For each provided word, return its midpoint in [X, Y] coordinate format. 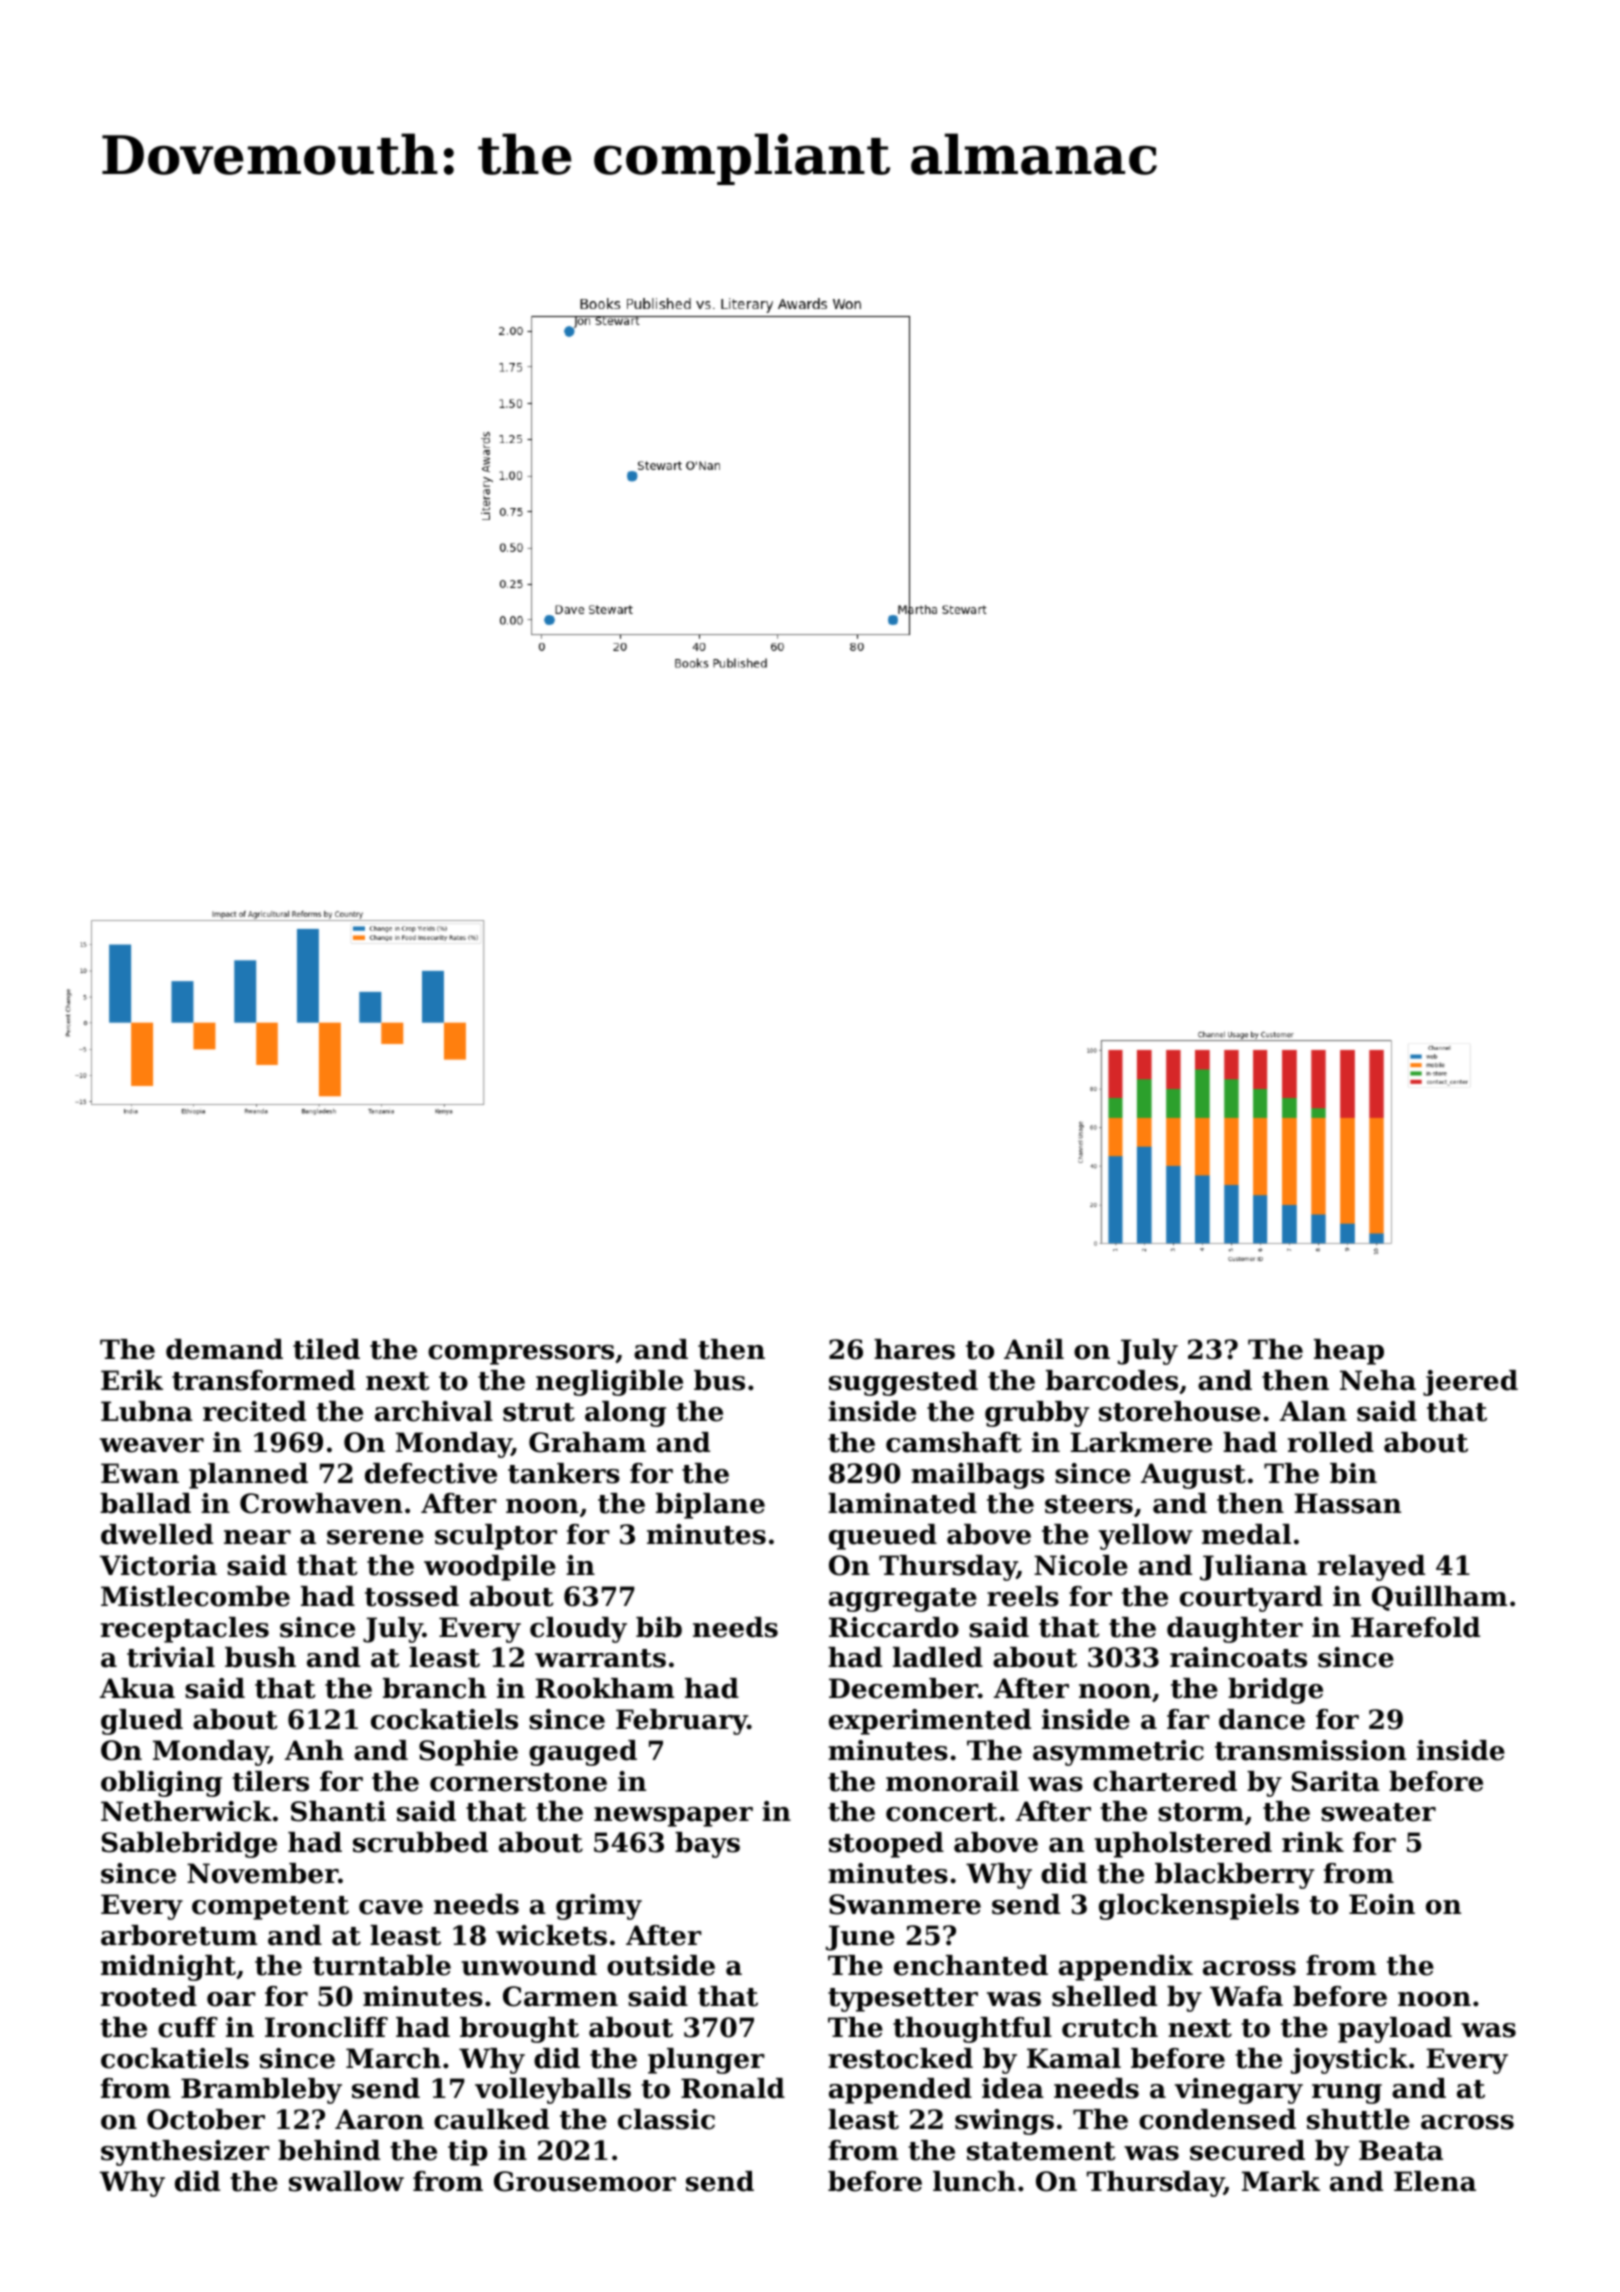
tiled [326, 1349]
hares [914, 1349]
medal [1246, 1534]
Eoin [1382, 1904]
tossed [412, 1596]
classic [666, 2119]
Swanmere [905, 1904]
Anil [1034, 1349]
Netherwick [186, 1811]
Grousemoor [585, 2181]
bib [659, 1627]
